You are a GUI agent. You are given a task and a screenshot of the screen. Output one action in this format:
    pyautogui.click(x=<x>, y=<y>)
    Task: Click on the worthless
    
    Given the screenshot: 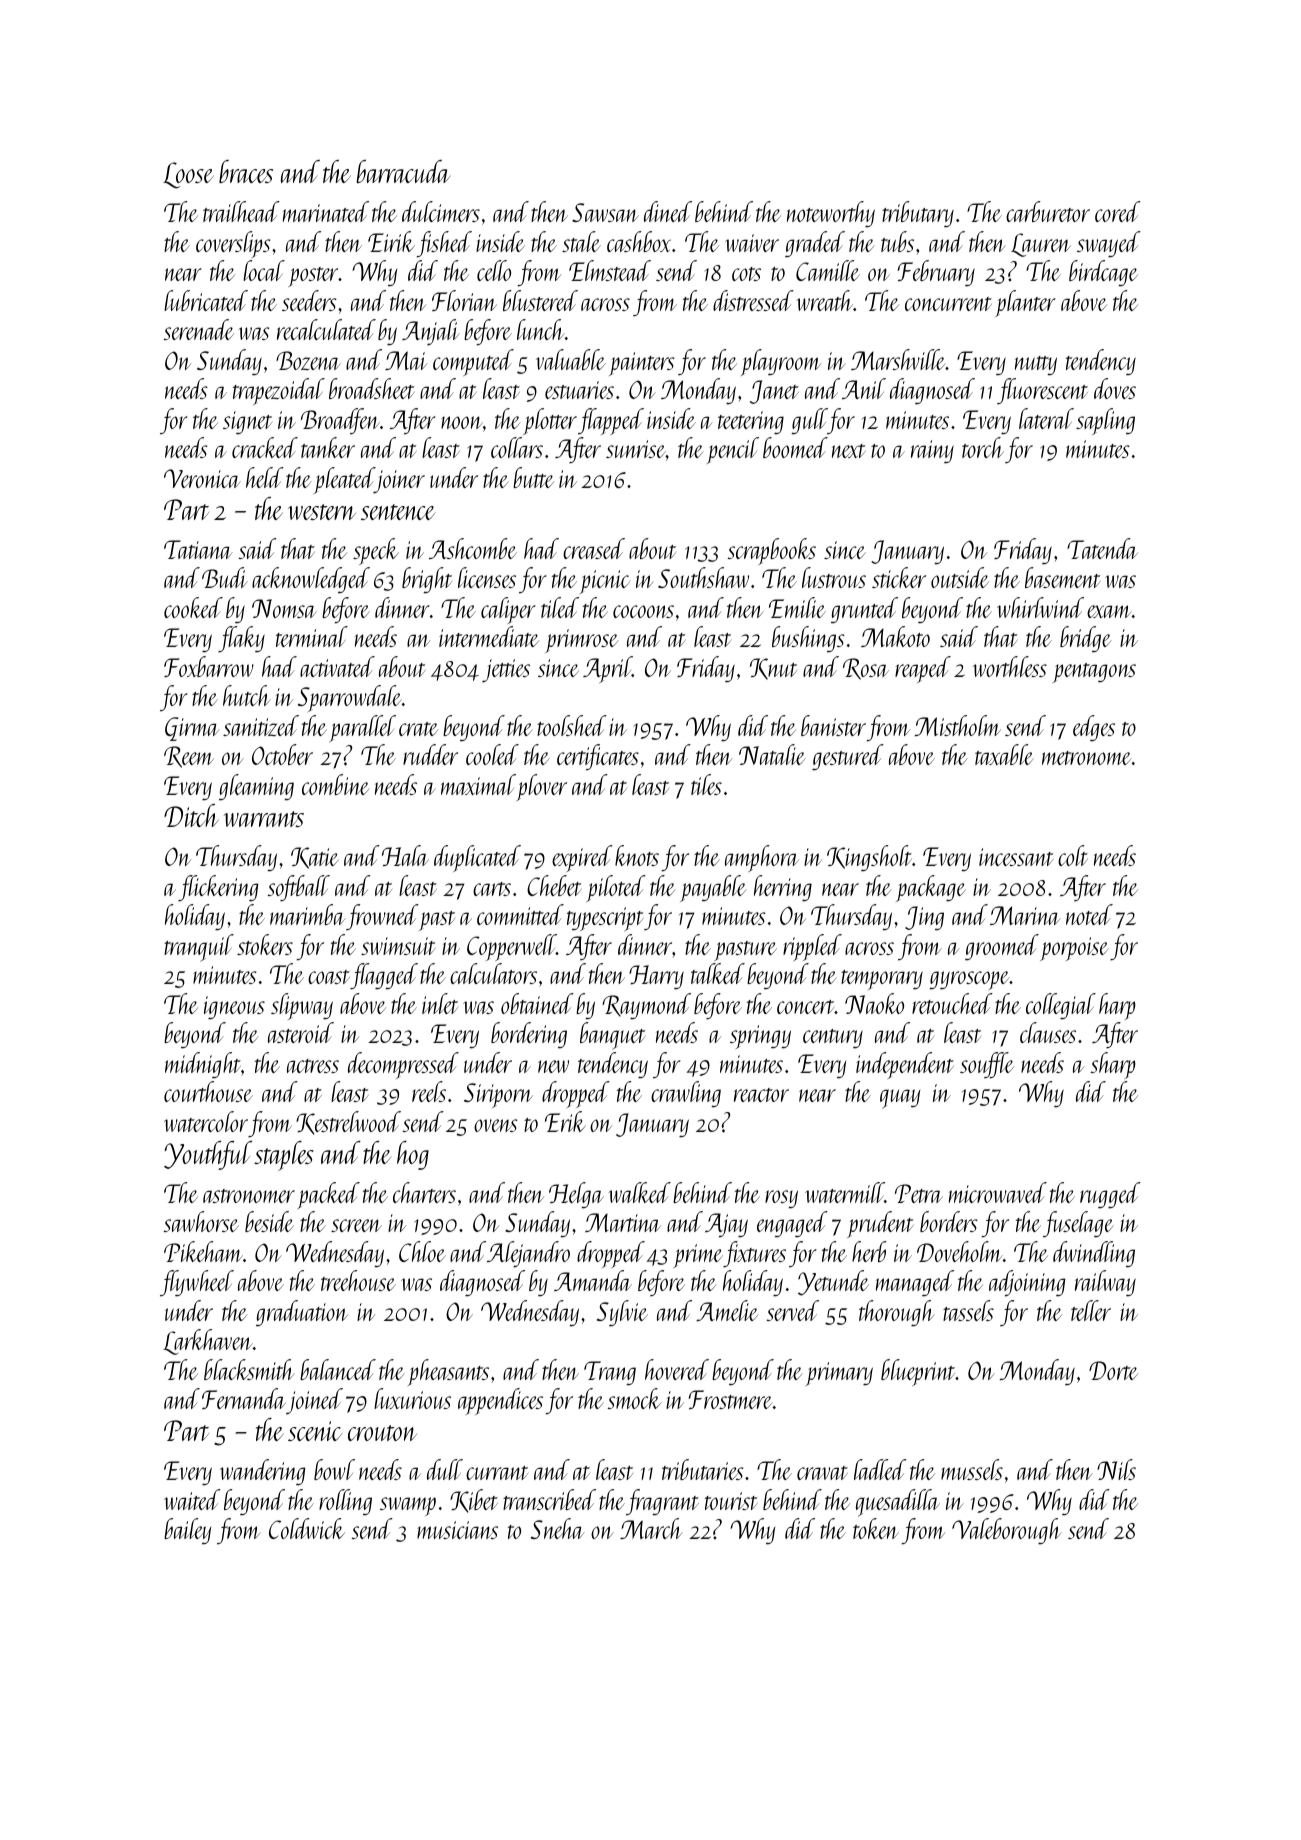 What is the action you would take?
    pyautogui.click(x=1010, y=666)
